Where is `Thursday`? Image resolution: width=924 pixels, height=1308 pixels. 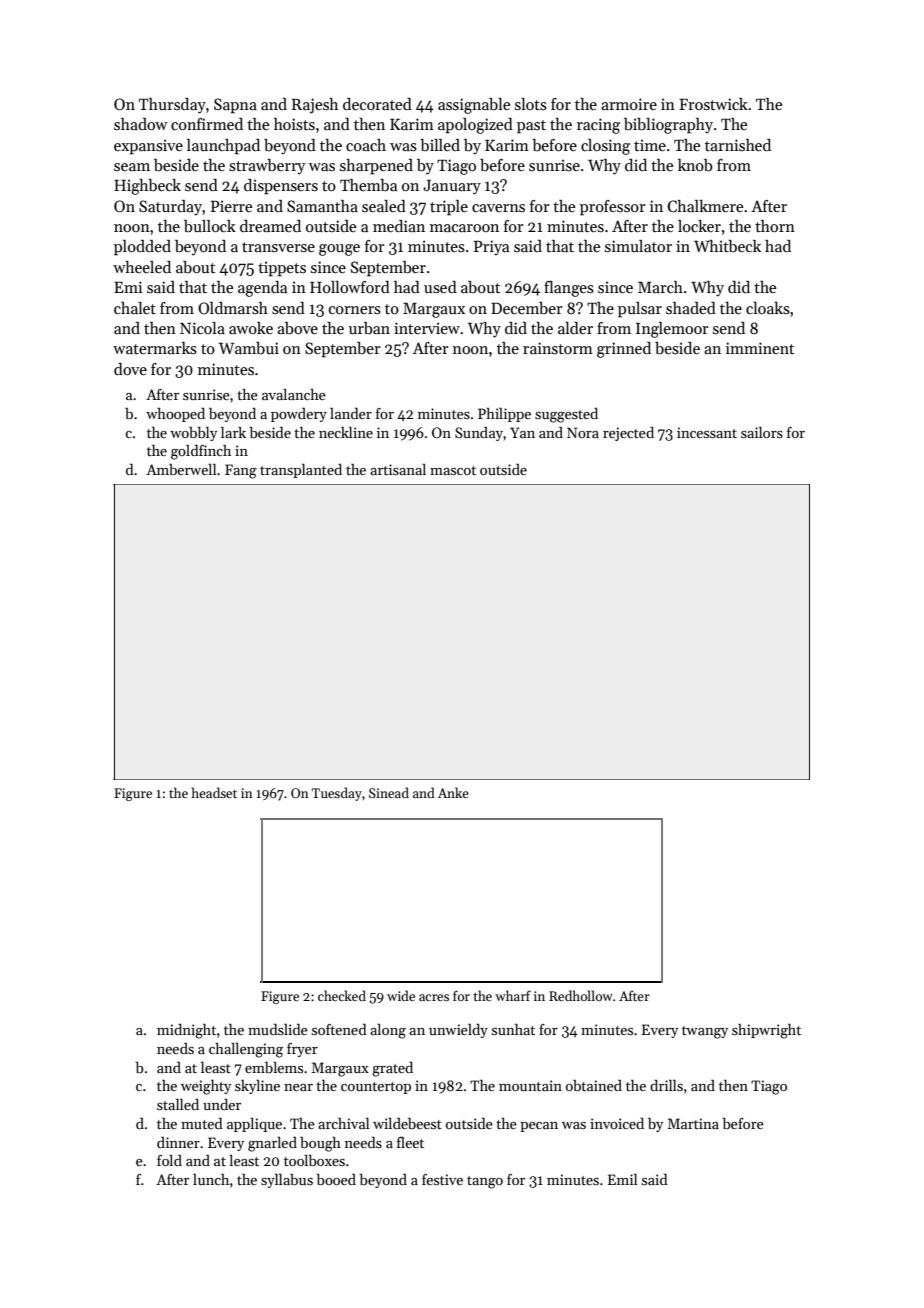
Thursday is located at coordinates (172, 106).
